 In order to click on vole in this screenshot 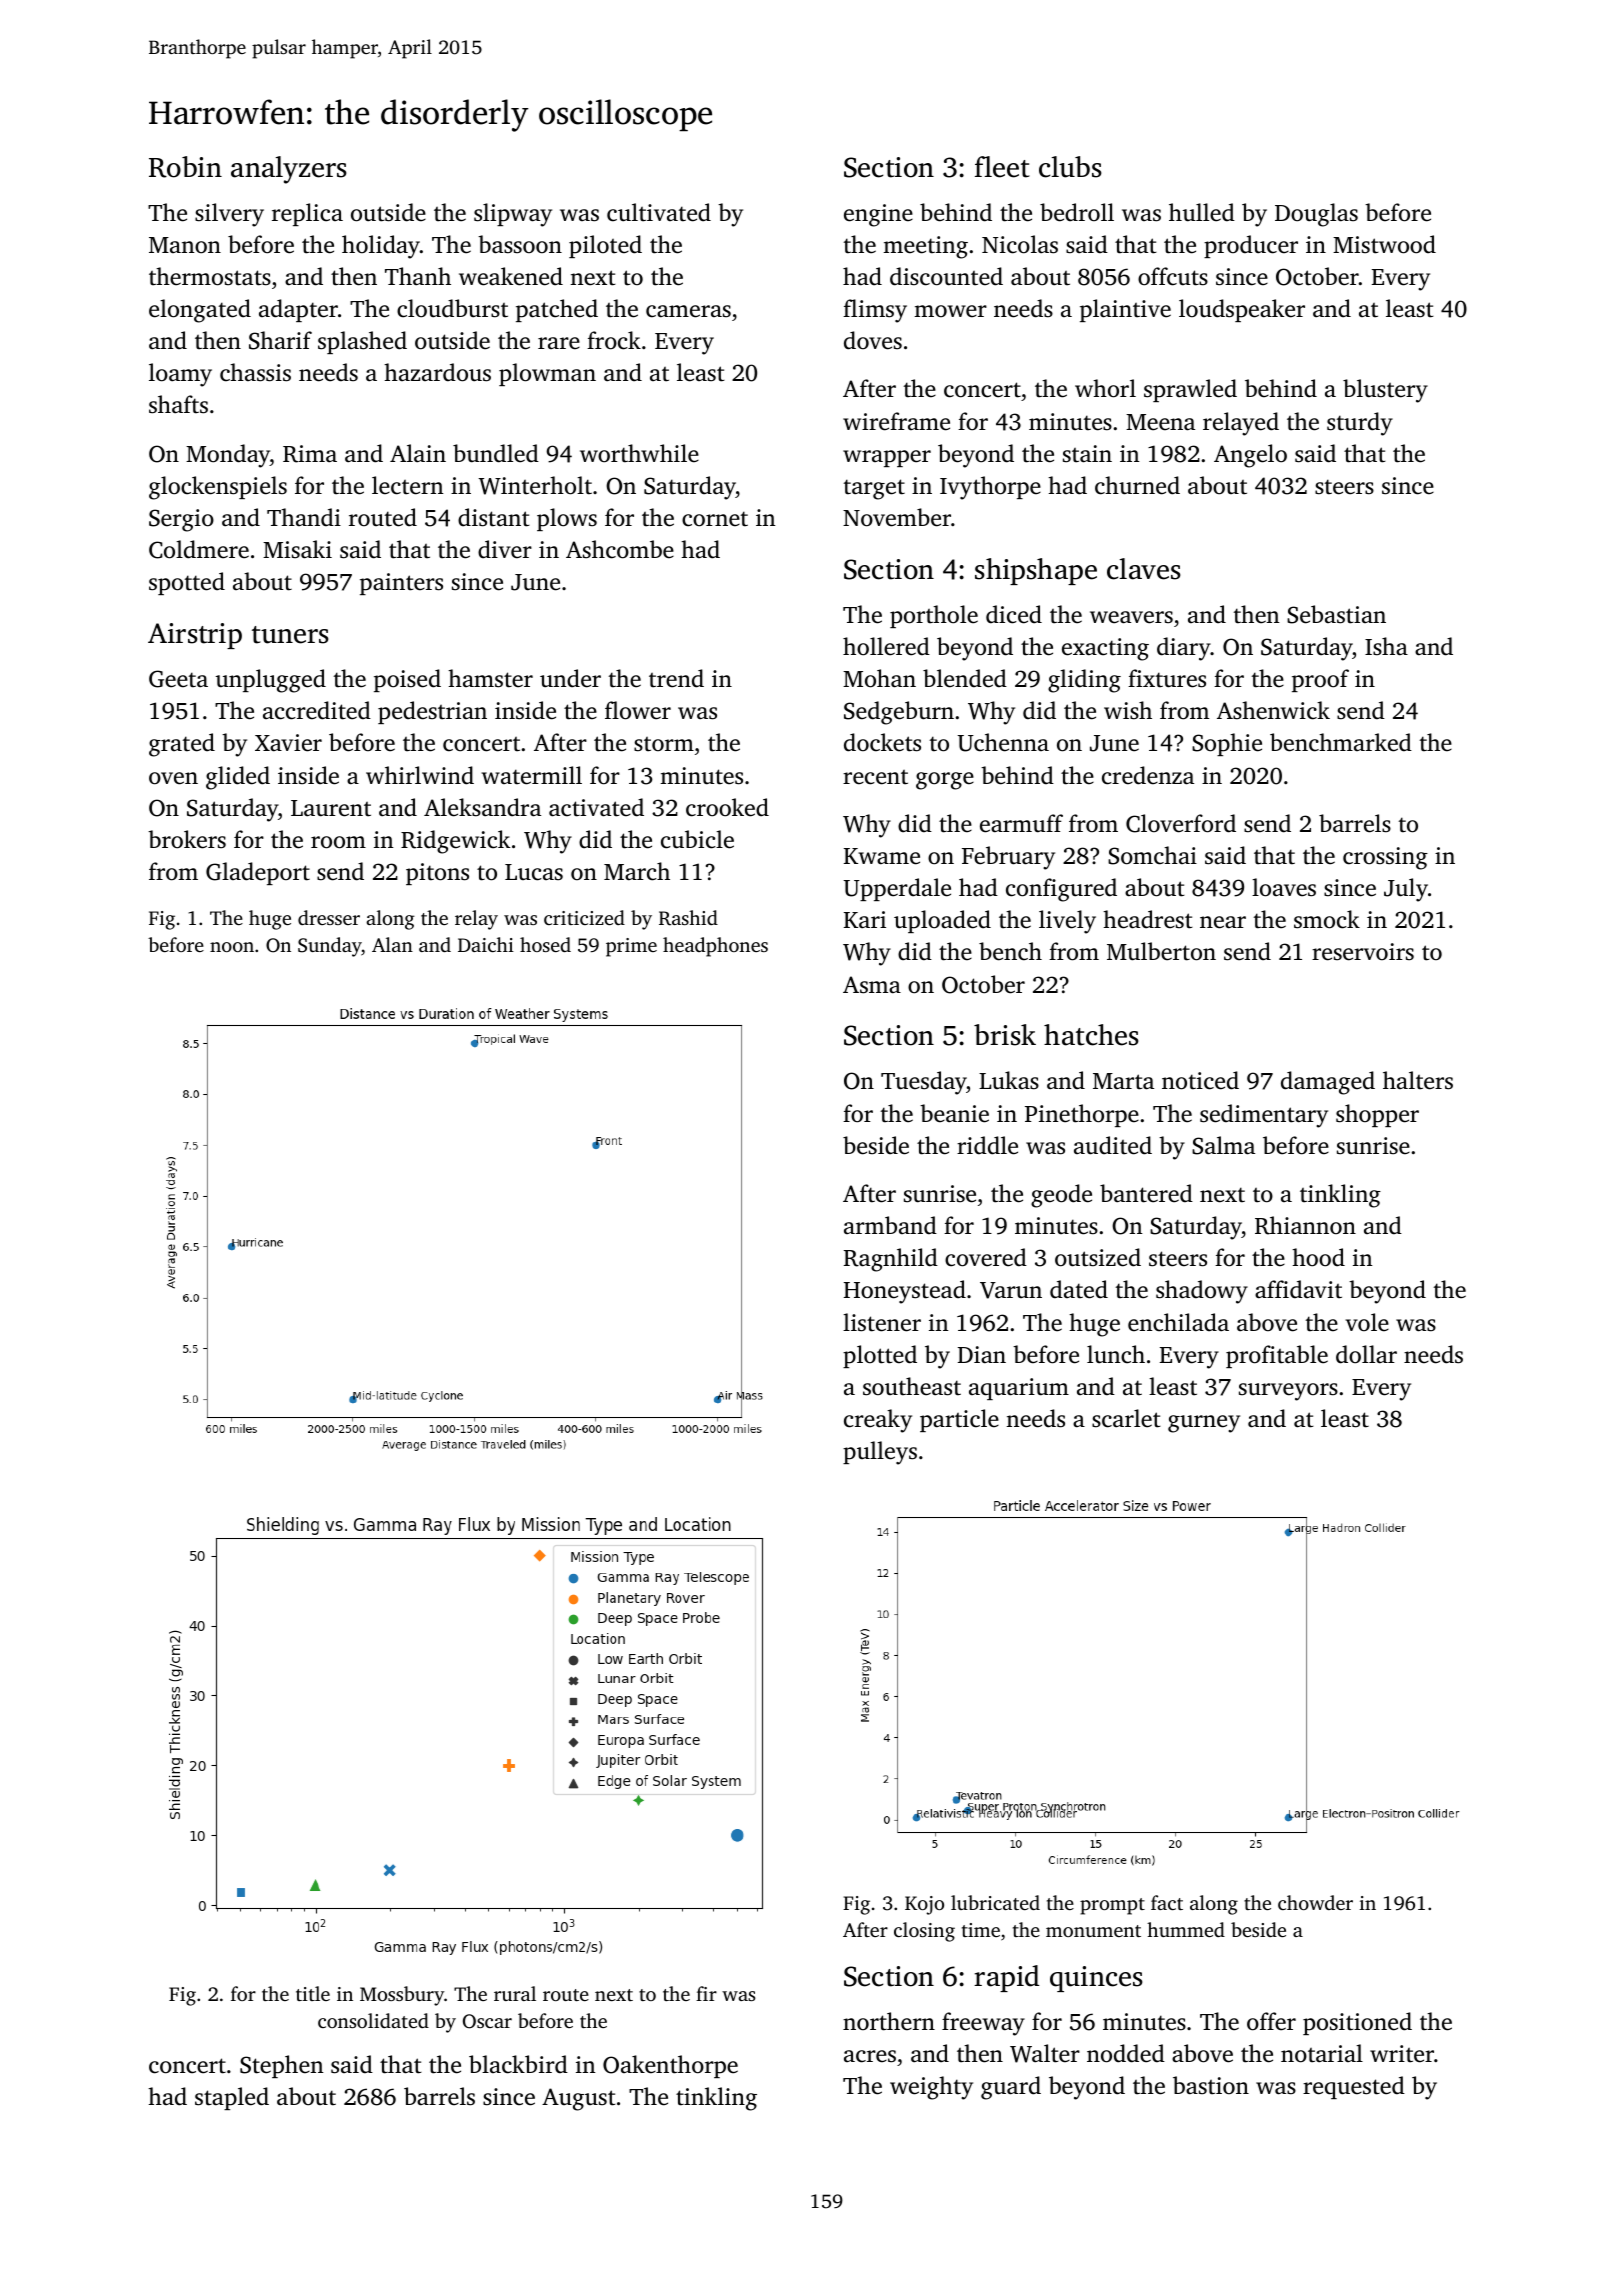, I will do `click(1367, 1322)`.
